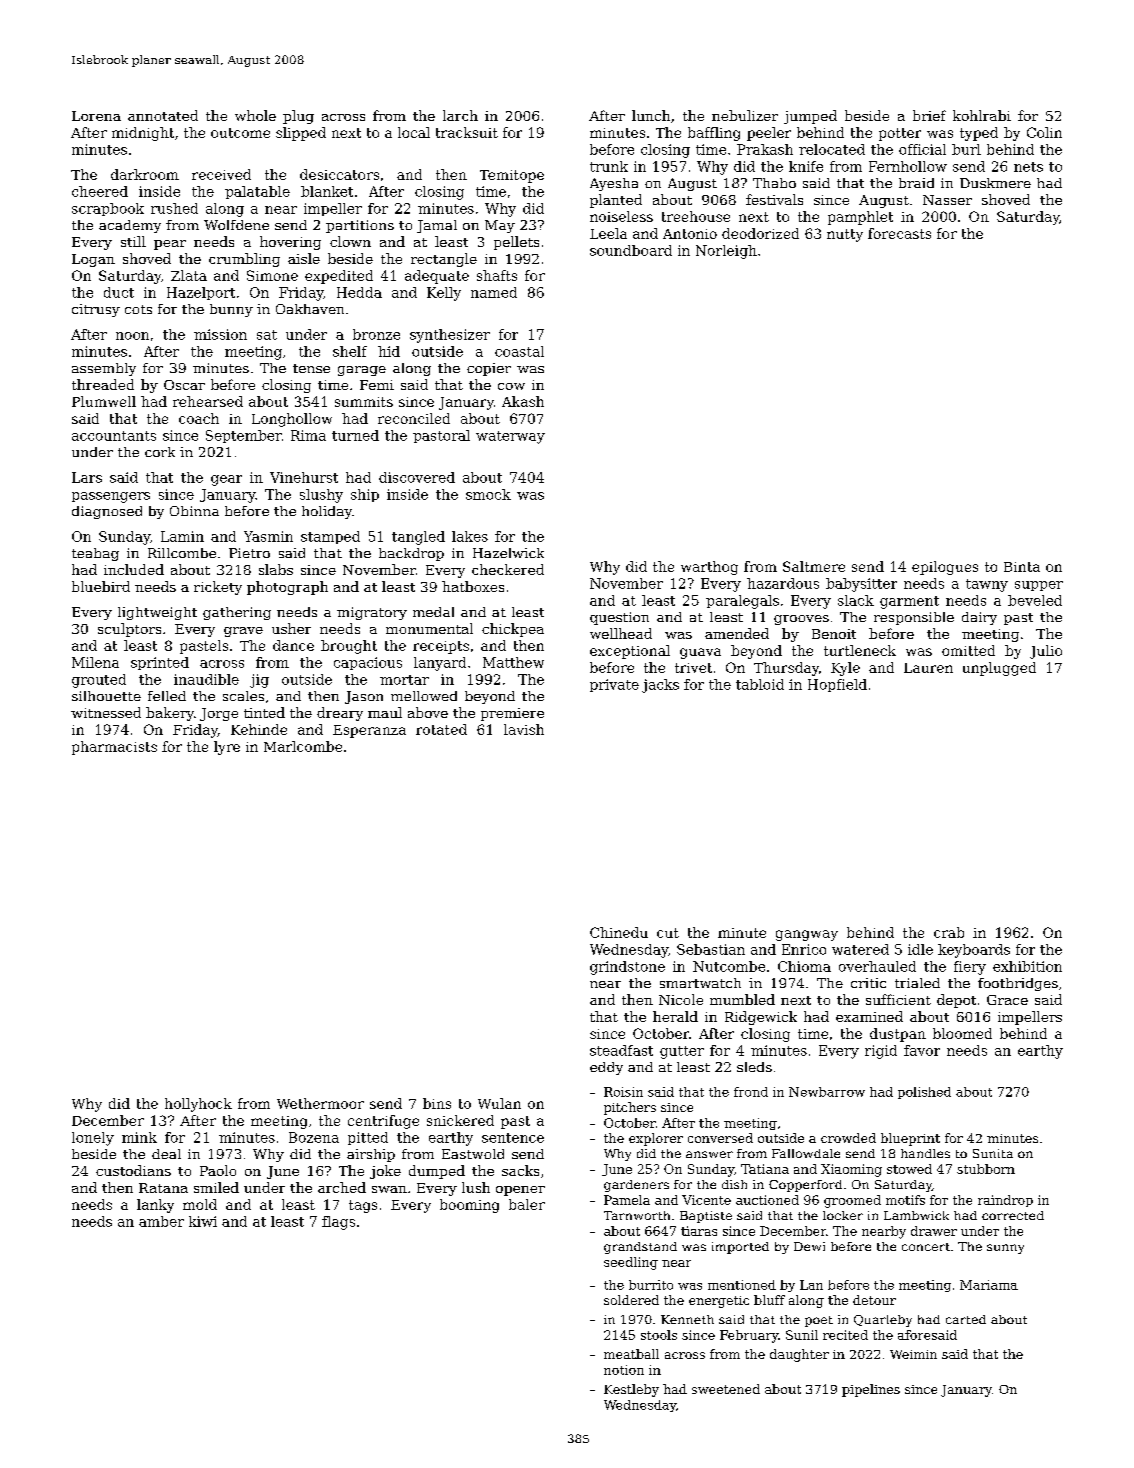  Describe the element at coordinates (161, 1221) in the page. I see `amber` at that location.
